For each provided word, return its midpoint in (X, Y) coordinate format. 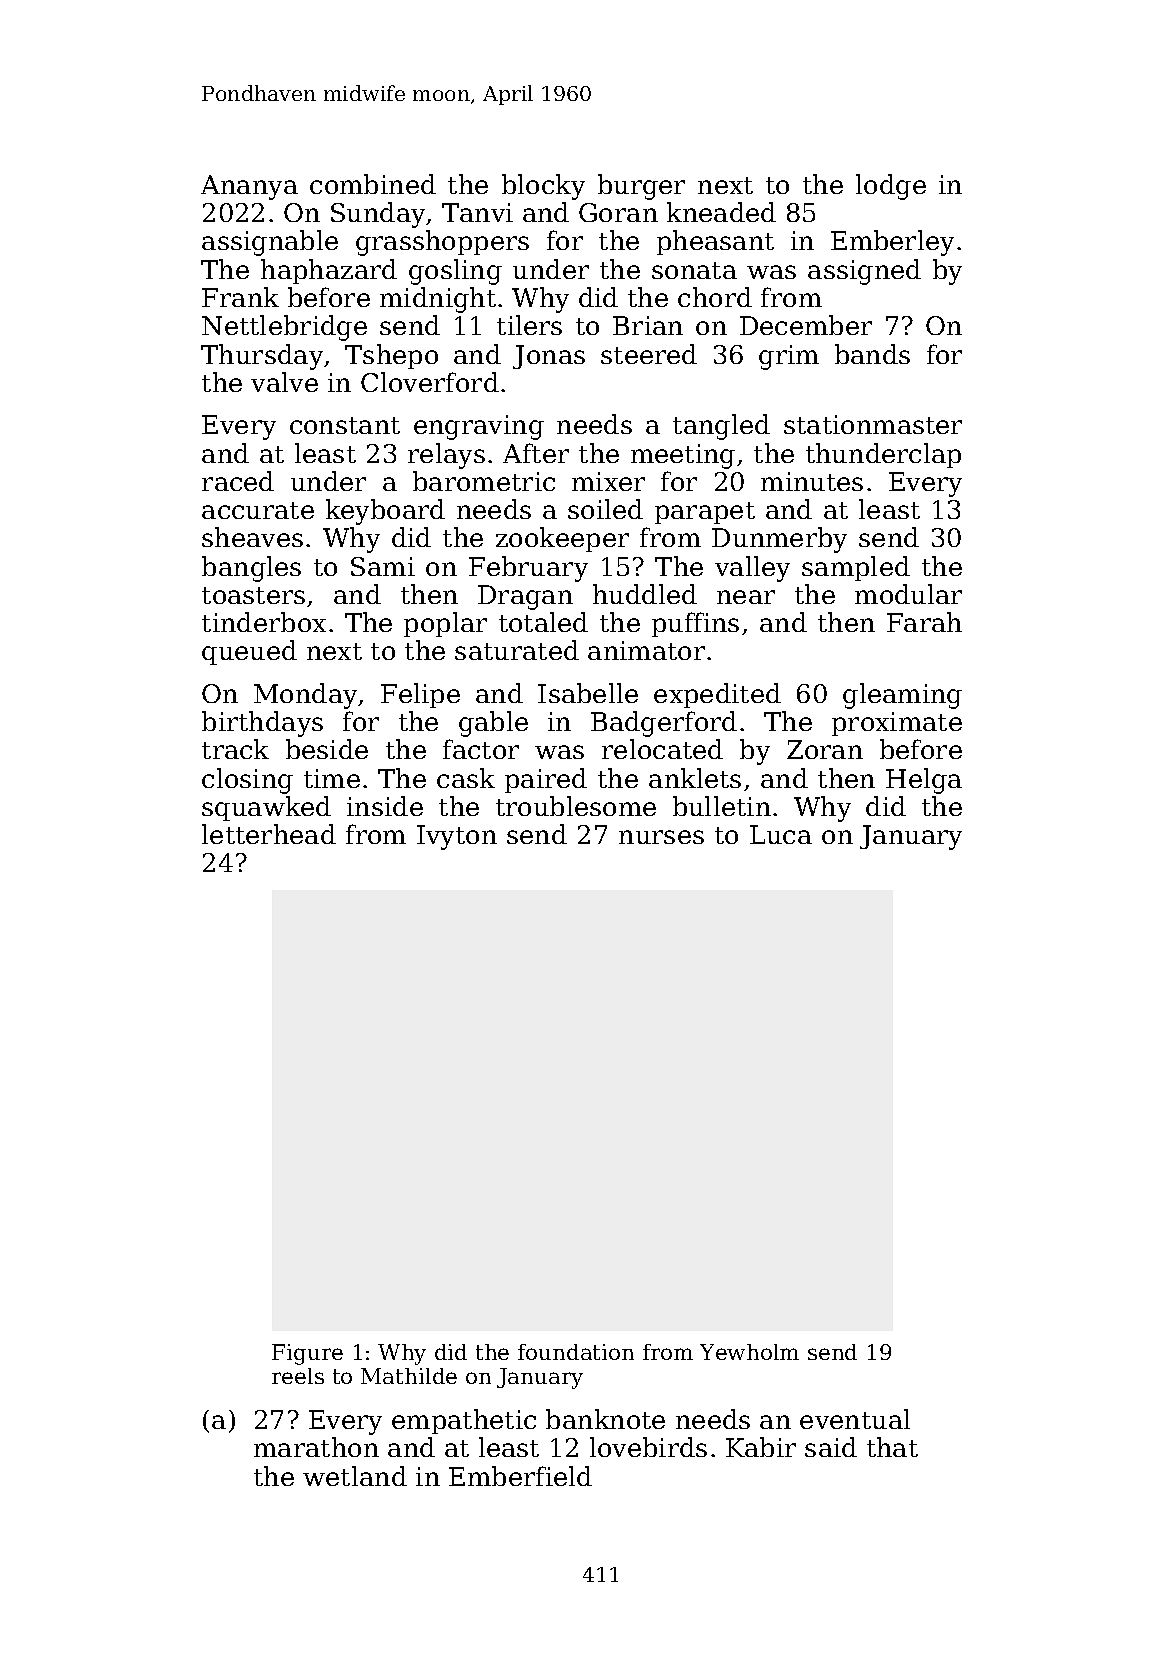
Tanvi (477, 212)
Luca (781, 834)
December (806, 325)
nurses (661, 837)
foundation (576, 1352)
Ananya (249, 187)
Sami (383, 566)
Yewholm (749, 1352)
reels (298, 1376)
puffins (695, 624)
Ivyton (457, 837)
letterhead (269, 834)
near (746, 597)
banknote (605, 1419)
